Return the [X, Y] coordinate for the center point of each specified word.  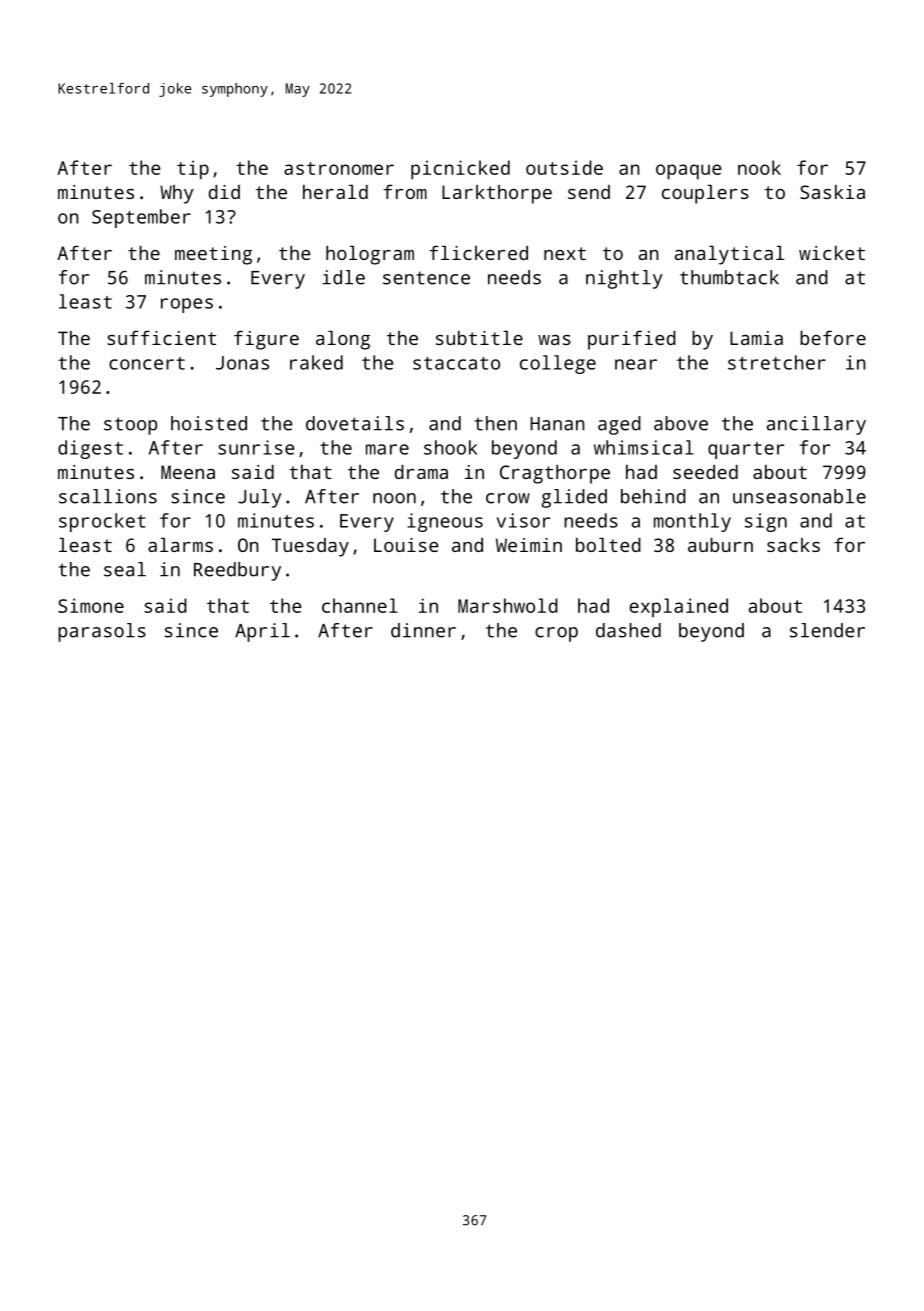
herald [335, 192]
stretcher [777, 362]
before [833, 337]
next [565, 253]
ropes [187, 305]
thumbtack [729, 277]
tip [193, 170]
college [558, 364]
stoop [130, 426]
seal [125, 569]
